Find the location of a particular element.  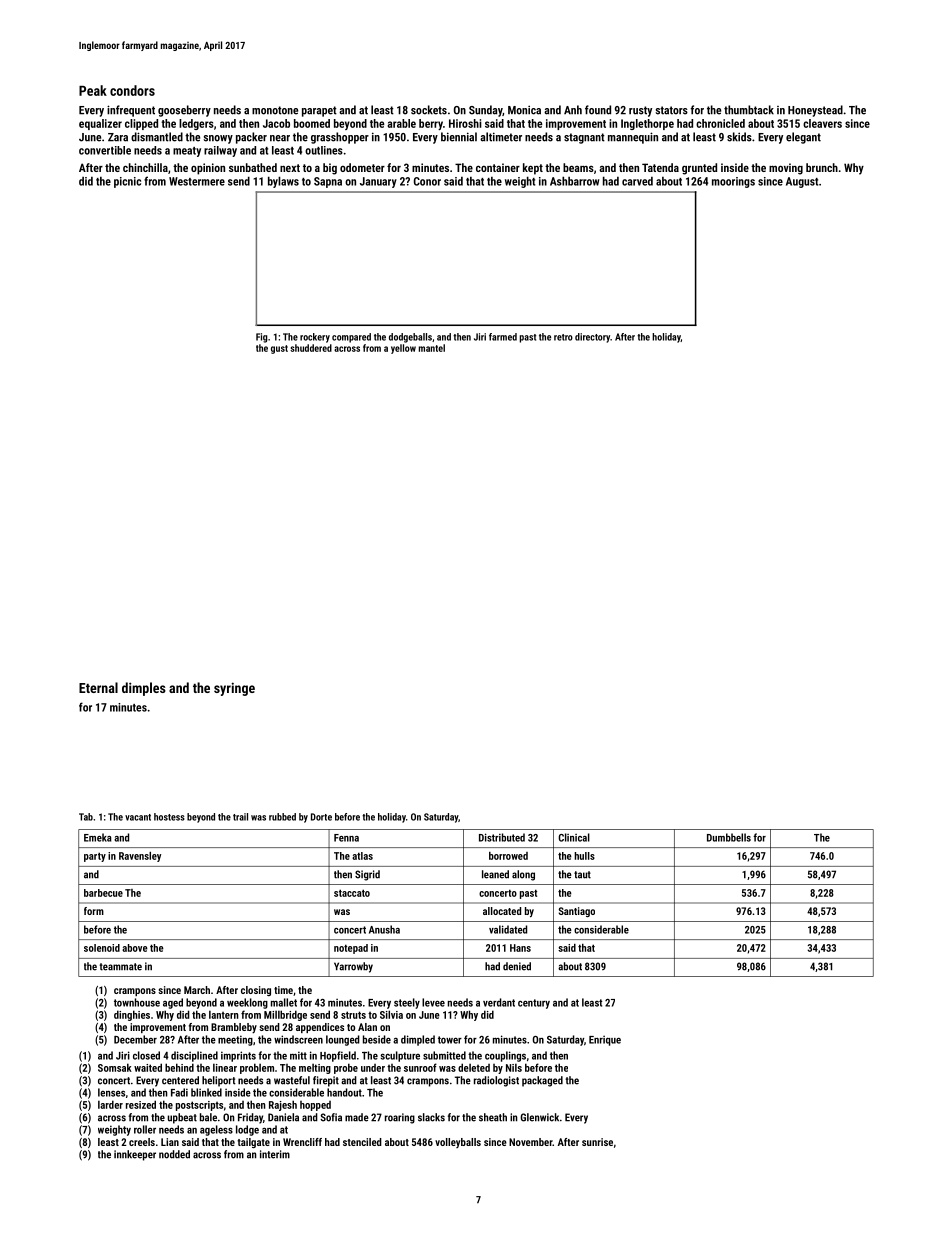

retro is located at coordinates (563, 337).
